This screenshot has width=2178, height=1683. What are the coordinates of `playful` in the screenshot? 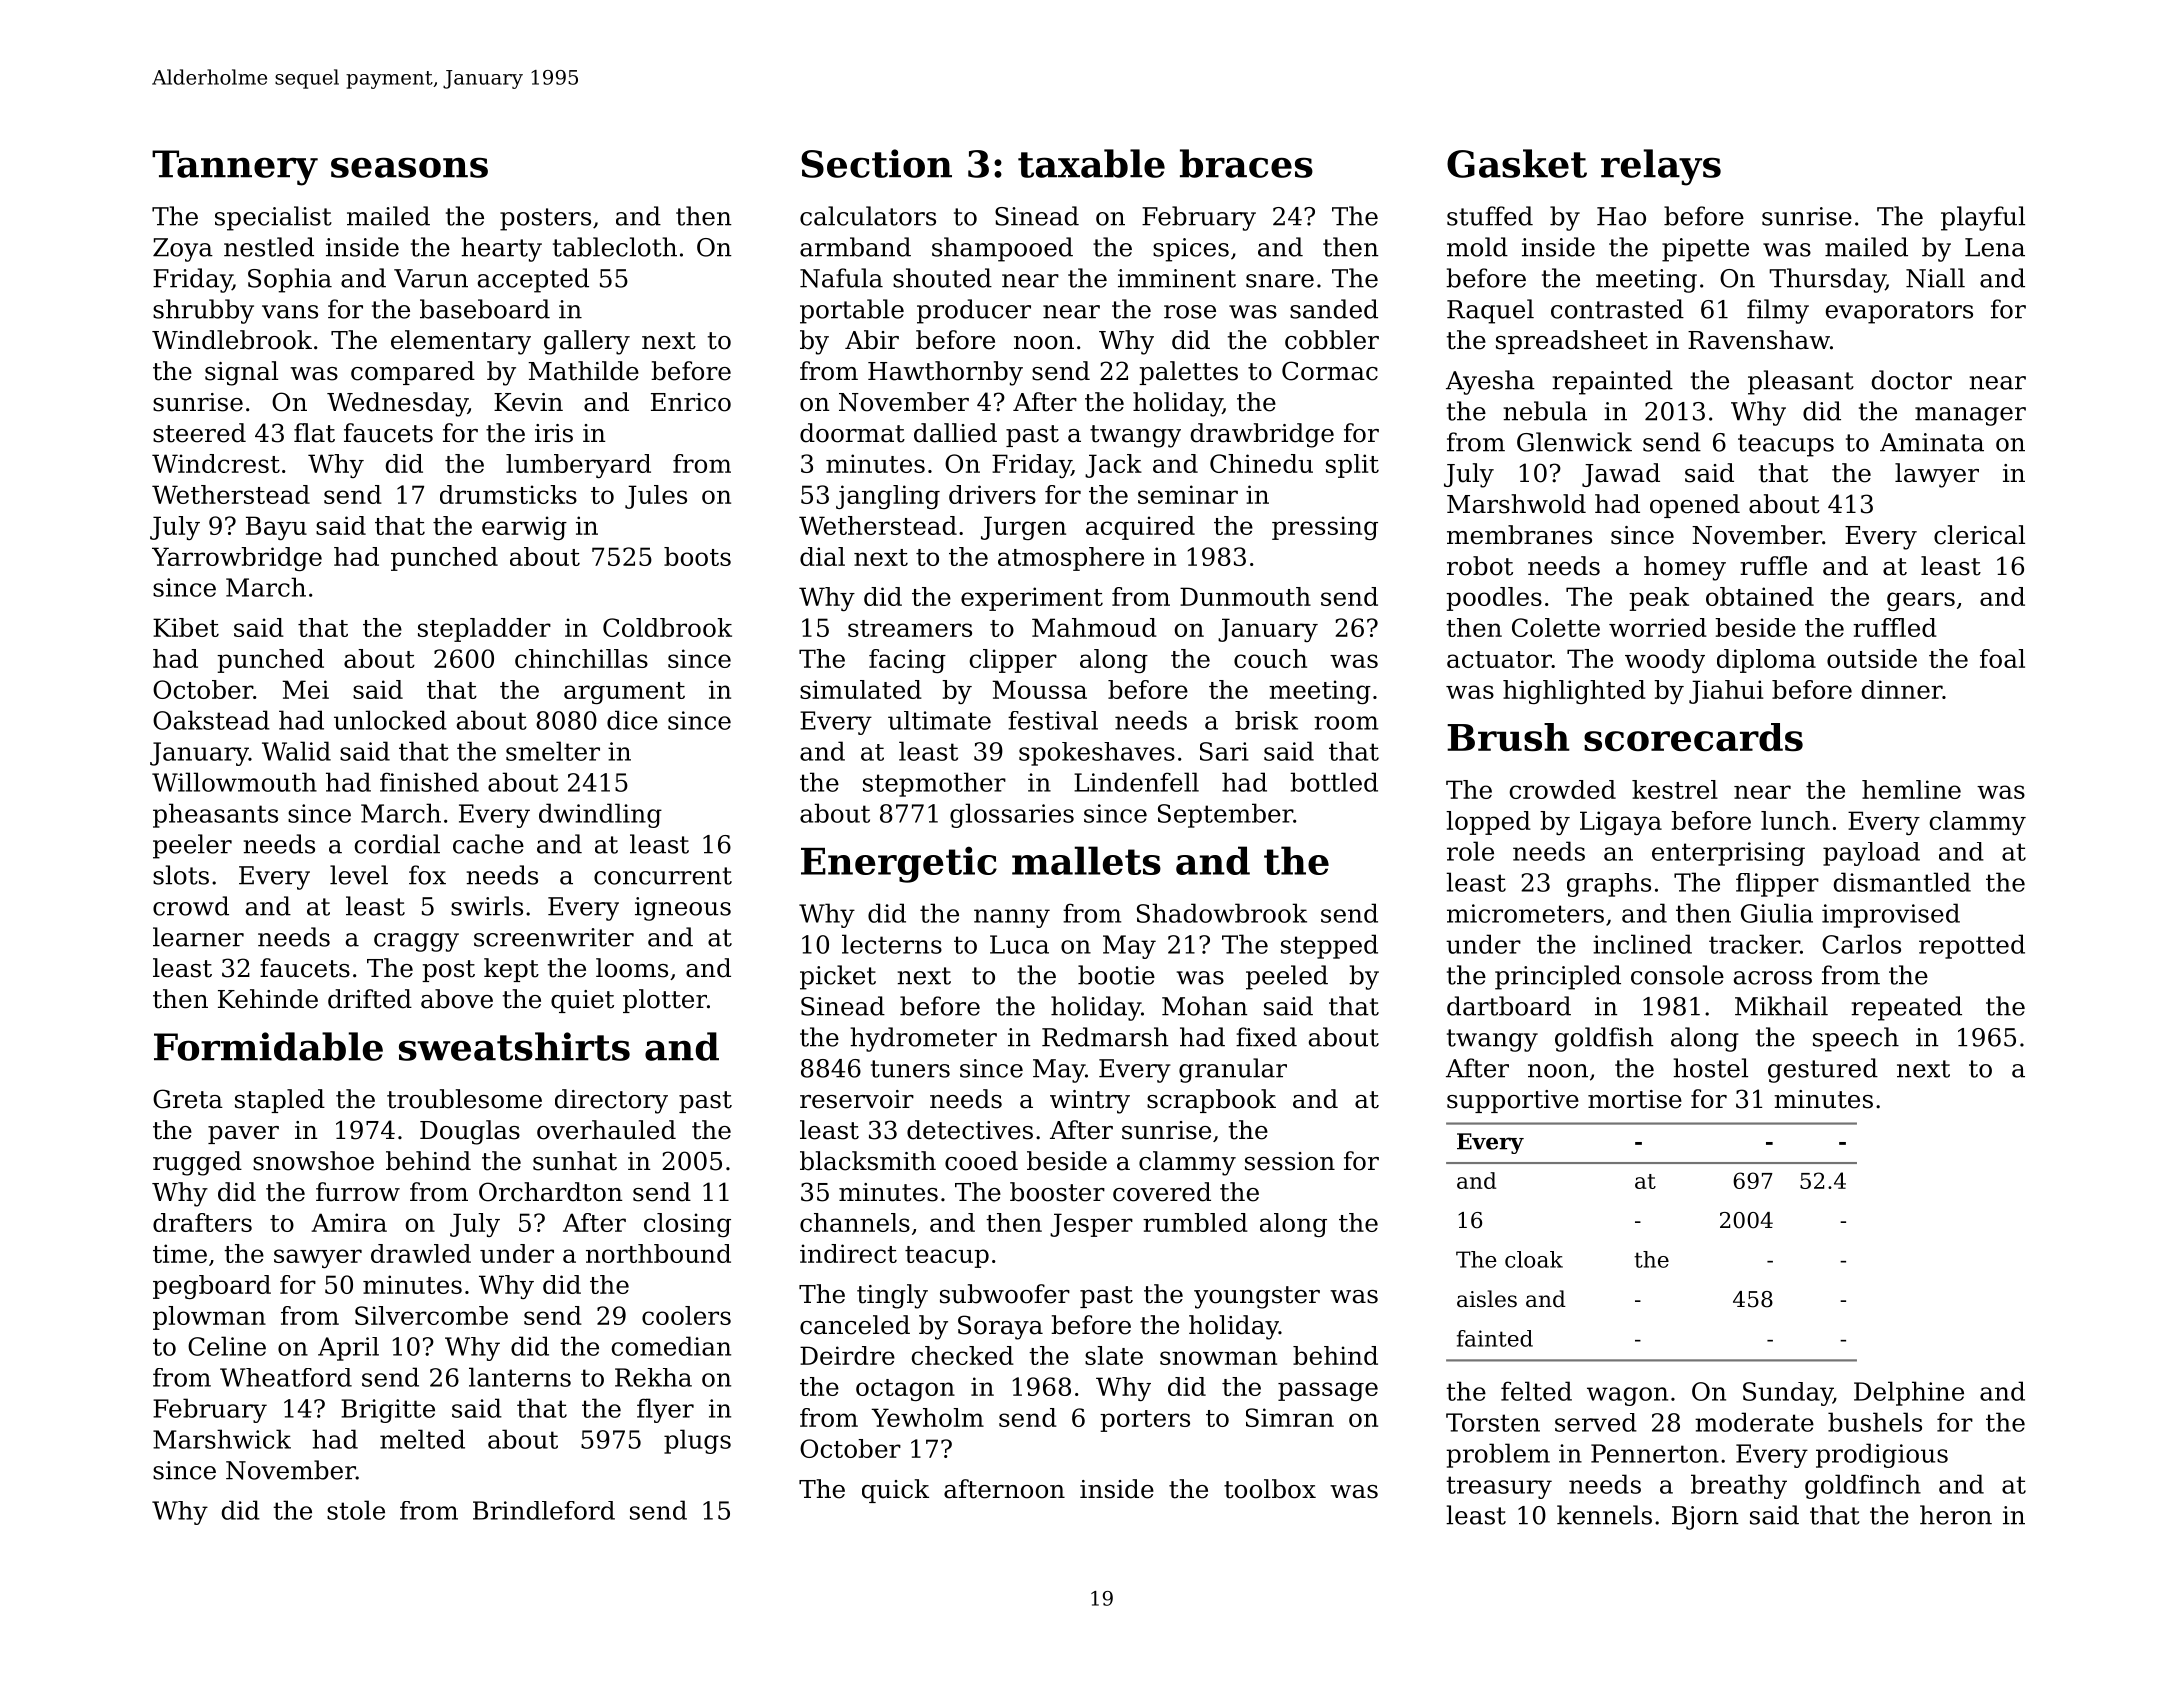 It's located at (1983, 218).
